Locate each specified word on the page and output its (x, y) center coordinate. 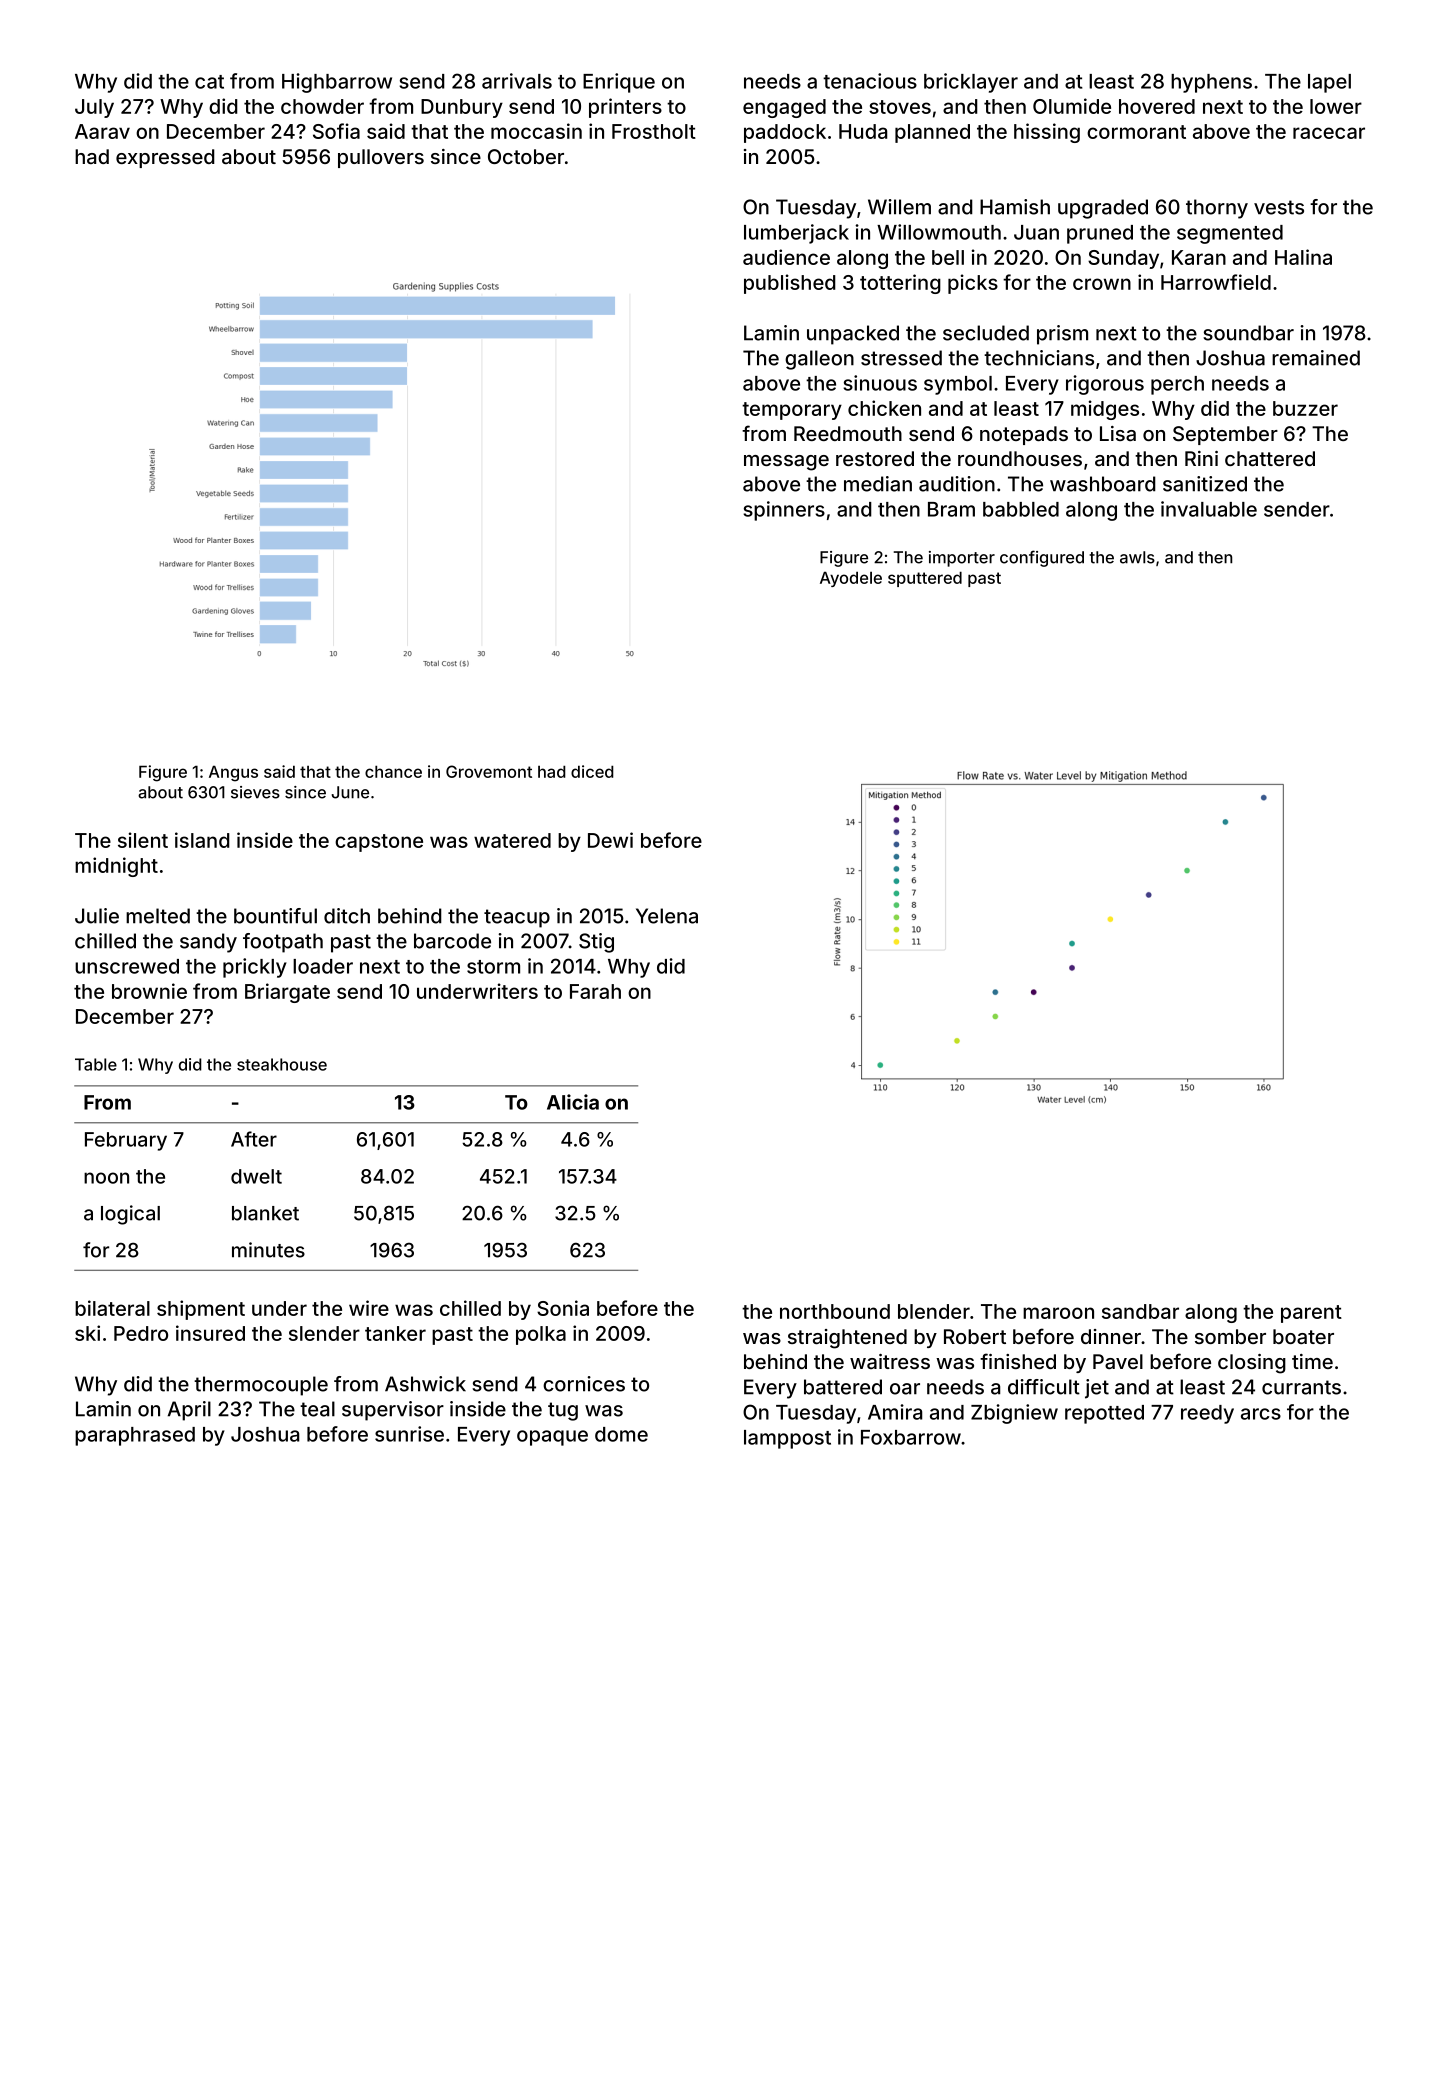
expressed (165, 158)
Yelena (667, 916)
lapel (1329, 83)
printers (625, 108)
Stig (596, 943)
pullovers (381, 158)
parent (1311, 1314)
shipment (201, 1310)
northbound (835, 1311)
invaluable (1209, 509)
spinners (784, 511)
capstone (379, 843)
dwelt (256, 1176)
